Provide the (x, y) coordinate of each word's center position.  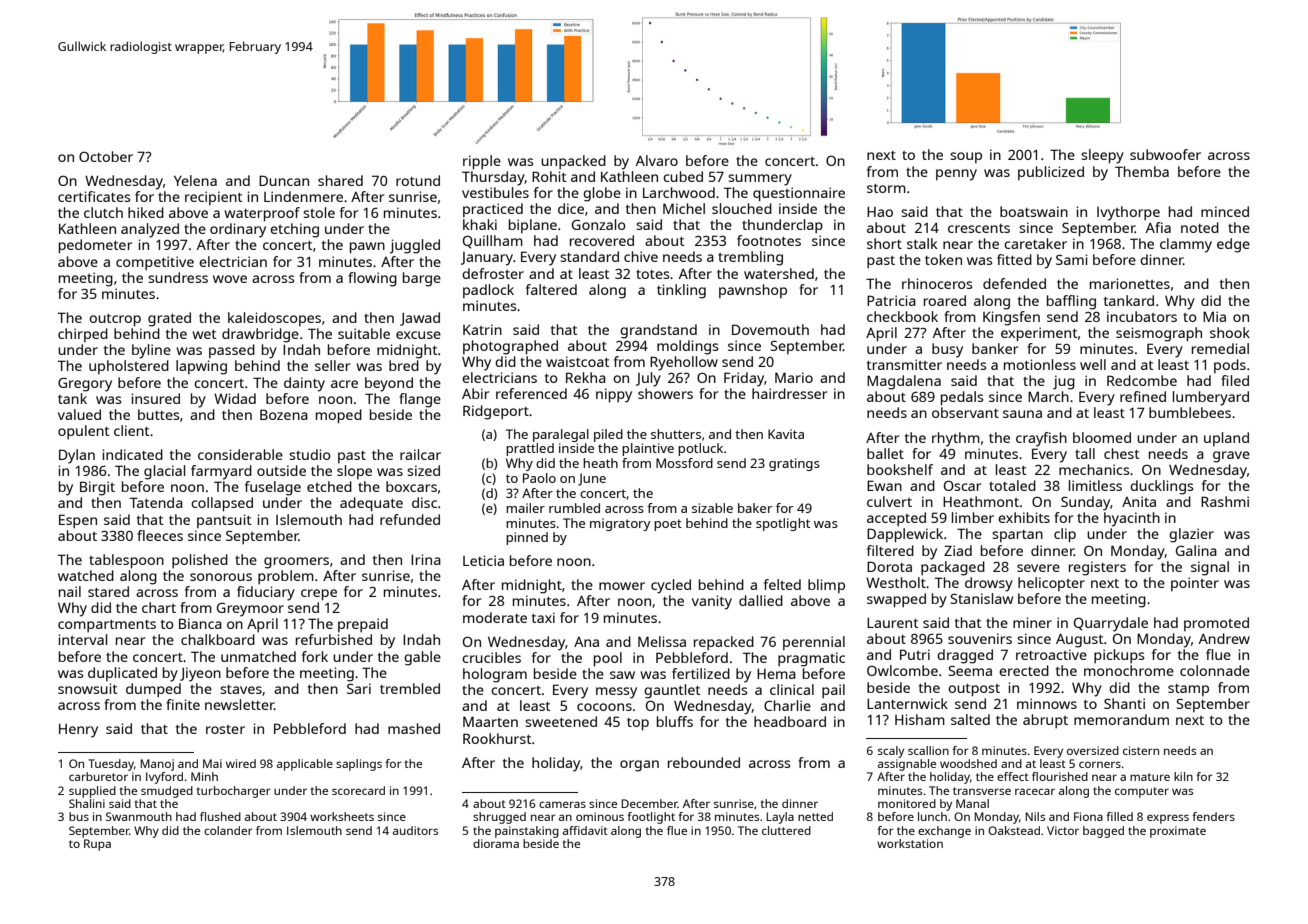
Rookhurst (497, 738)
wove (230, 279)
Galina (1196, 550)
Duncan (284, 180)
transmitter (904, 364)
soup (966, 157)
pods (1230, 366)
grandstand (658, 331)
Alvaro (657, 160)
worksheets (342, 816)
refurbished (334, 639)
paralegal (561, 435)
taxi (543, 617)
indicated (133, 454)
